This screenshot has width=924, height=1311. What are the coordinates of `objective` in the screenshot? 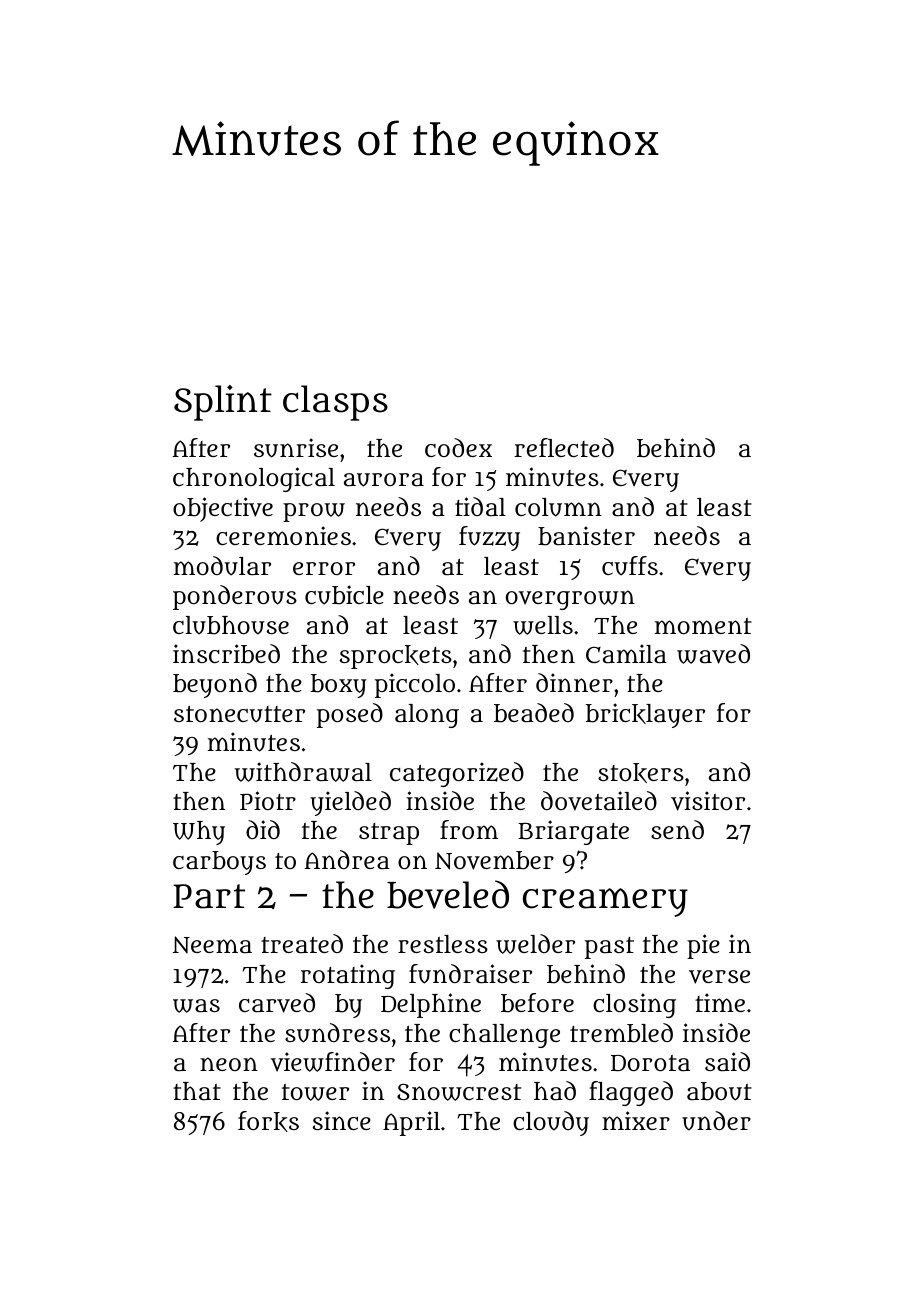 It's located at (223, 509).
